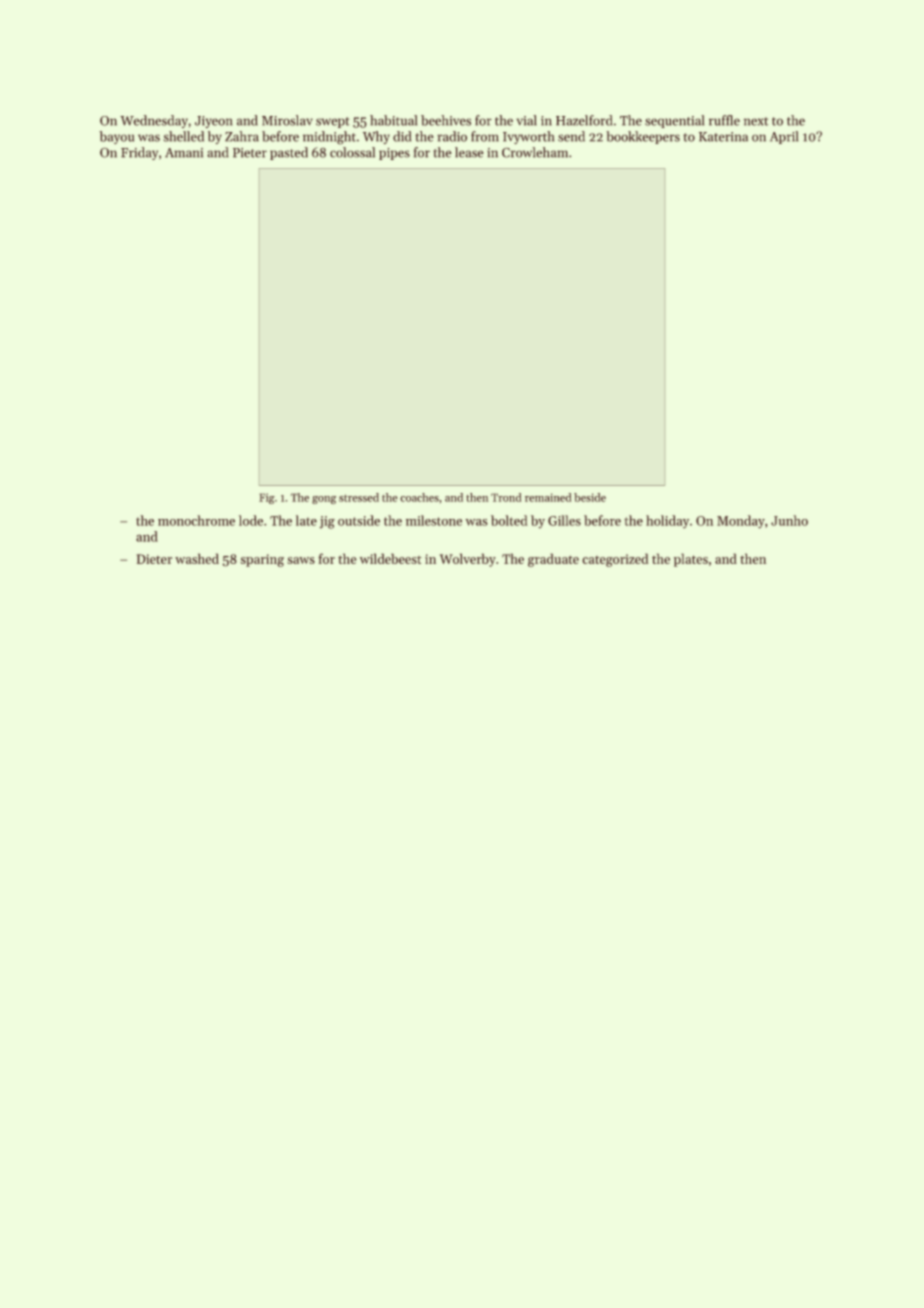 This screenshot has width=924, height=1308. Describe the element at coordinates (741, 521) in the screenshot. I see `Monday` at that location.
